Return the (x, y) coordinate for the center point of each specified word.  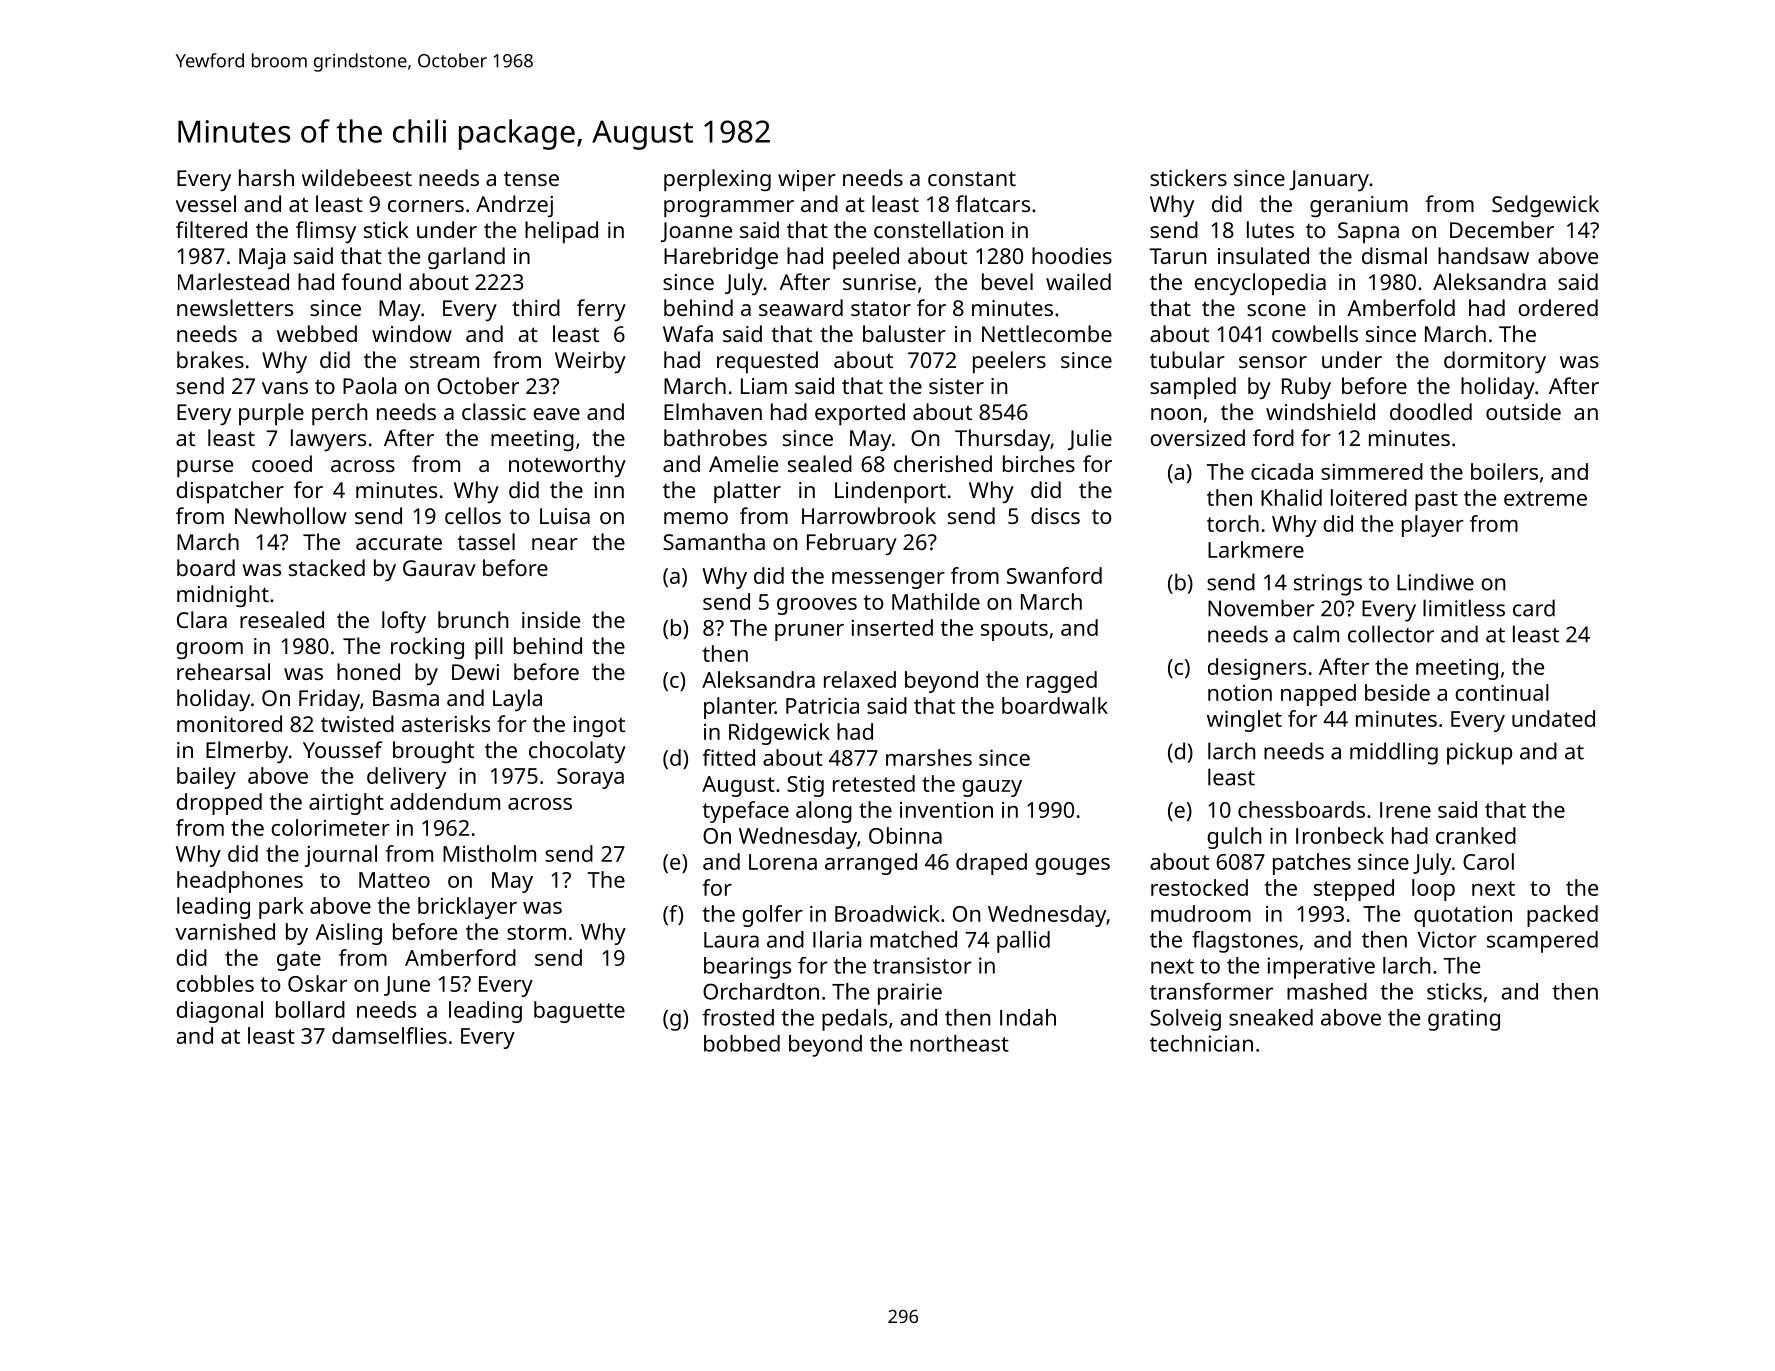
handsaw (1483, 255)
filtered (211, 229)
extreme (1545, 498)
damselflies (389, 1035)
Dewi (475, 672)
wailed (1078, 281)
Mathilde (936, 601)
